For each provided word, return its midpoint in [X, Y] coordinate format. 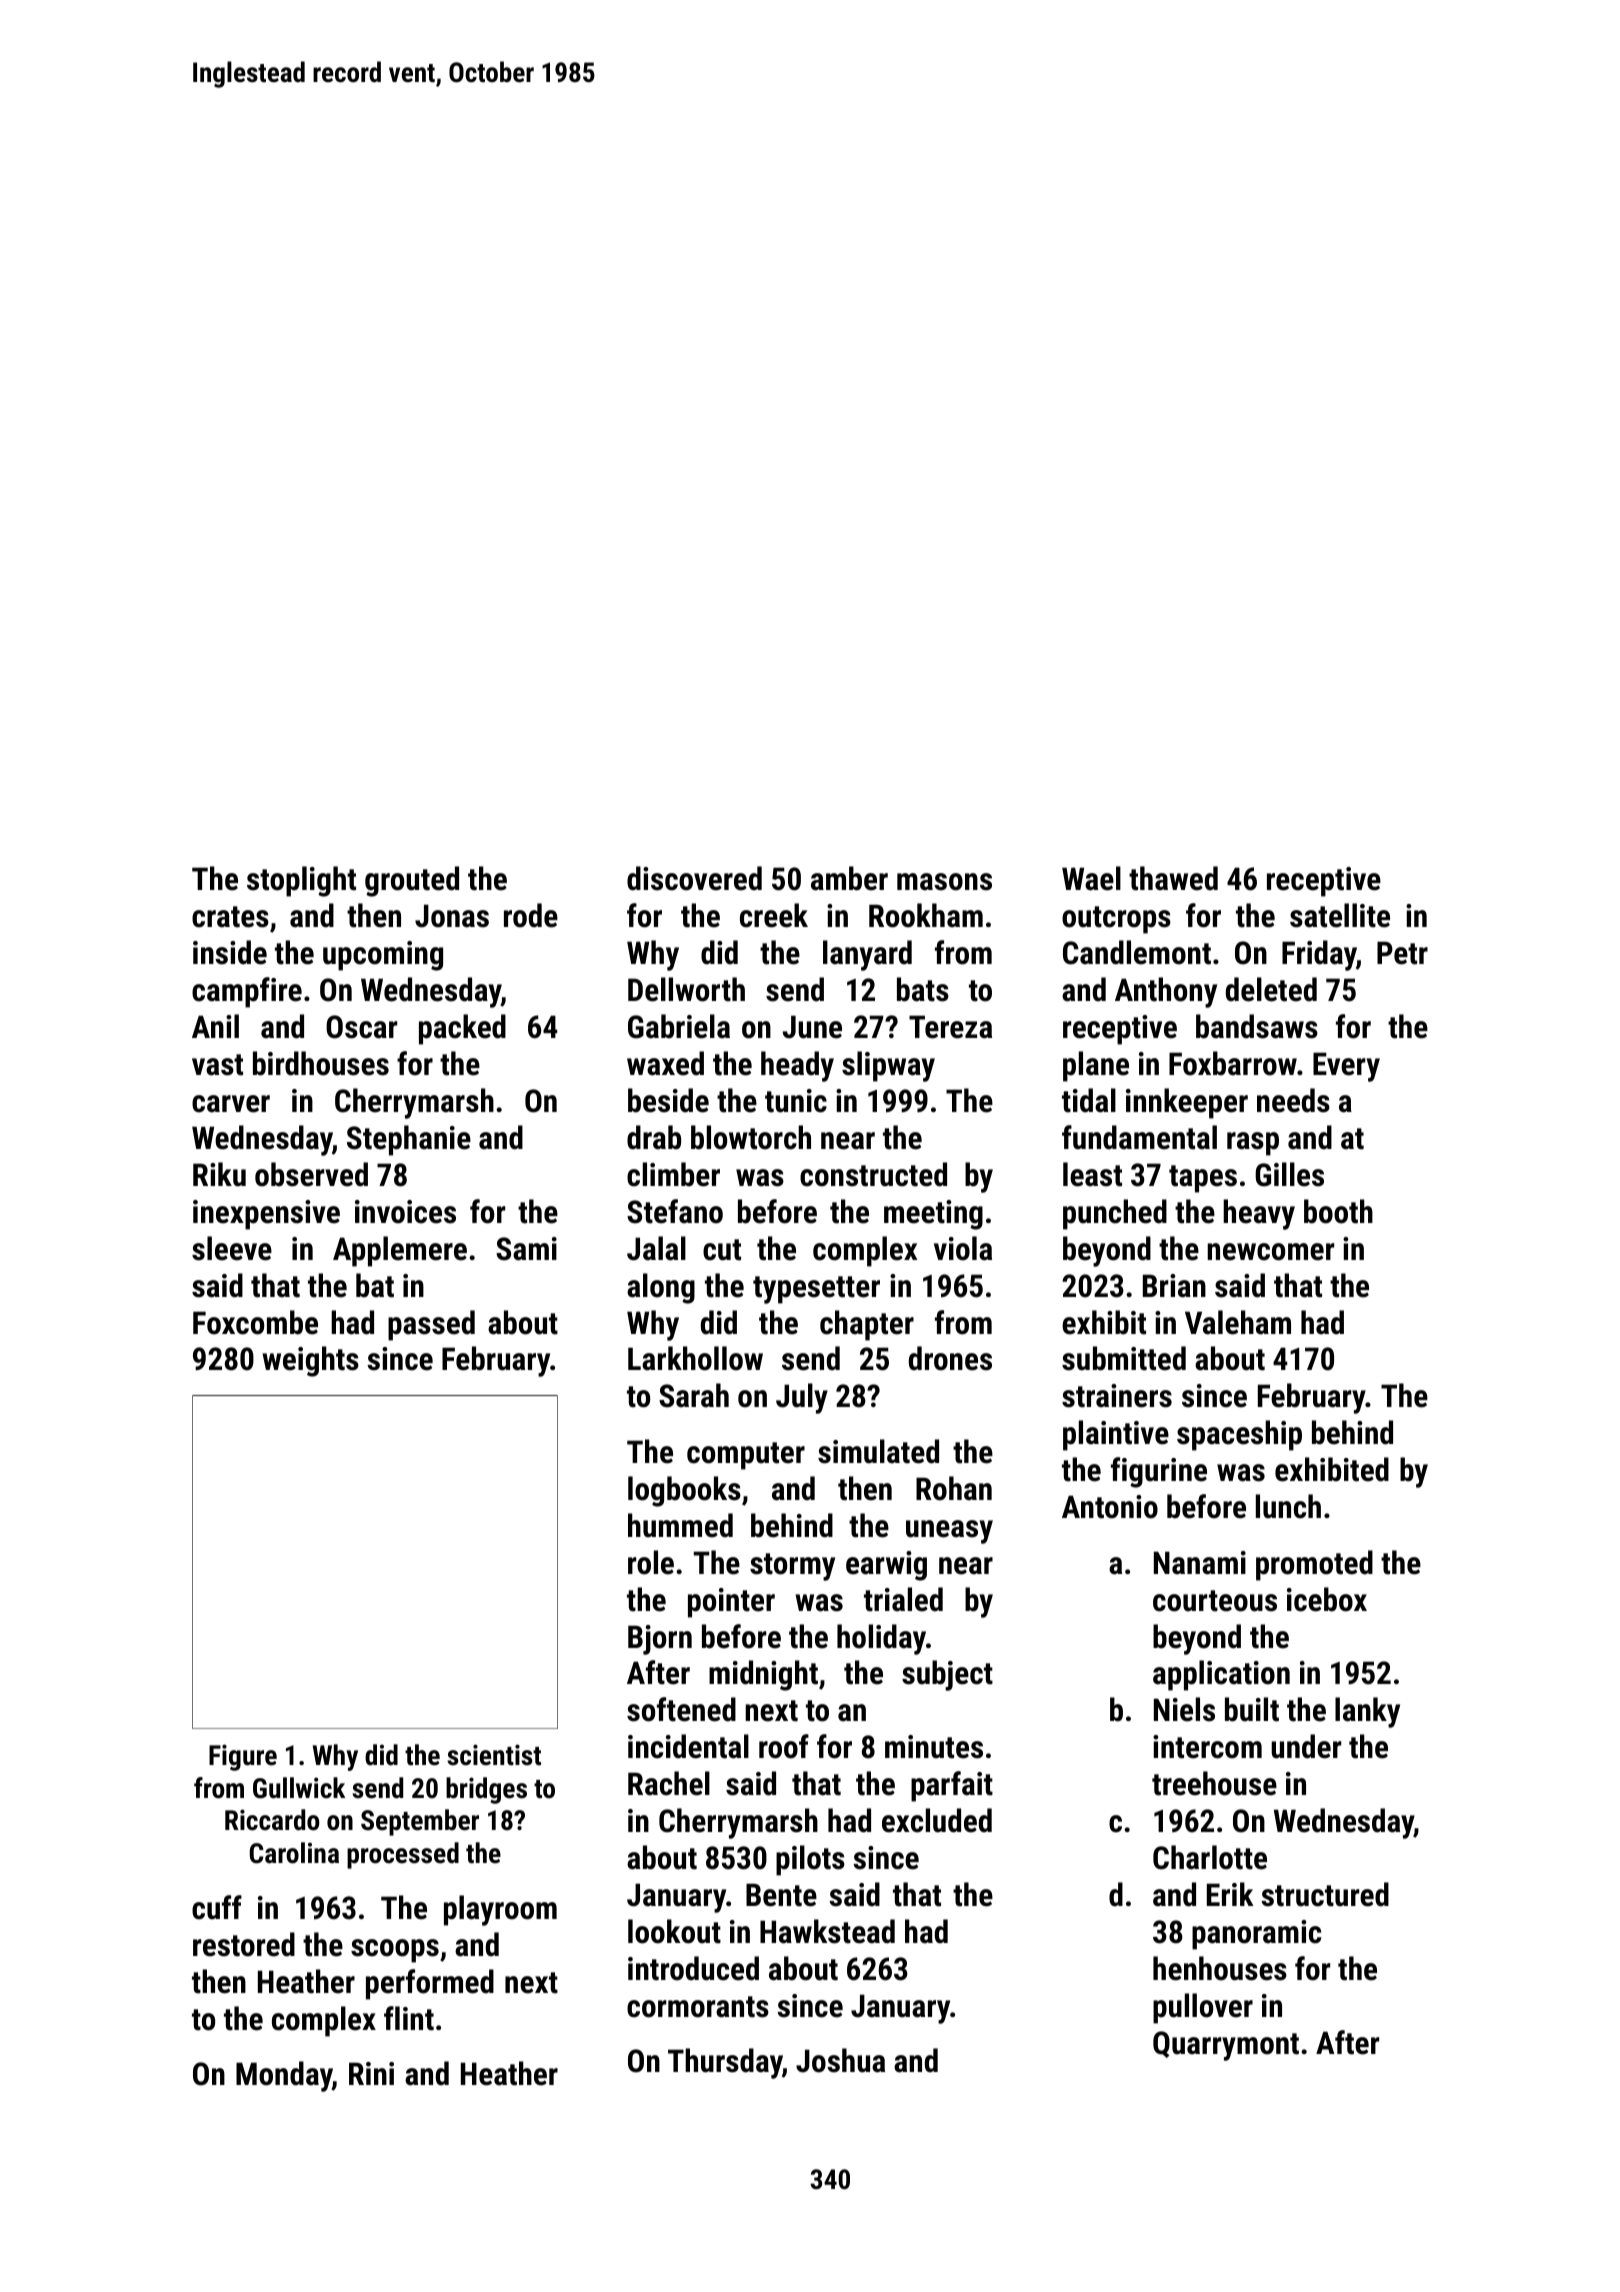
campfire [247, 992]
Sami [526, 1249]
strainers [1117, 1396]
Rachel [669, 1783]
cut [722, 1250]
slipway [888, 1066]
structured [1325, 1894]
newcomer [1271, 1252]
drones [950, 1358]
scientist [494, 1755]
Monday [284, 2076]
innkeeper [1187, 1103]
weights [310, 1361]
